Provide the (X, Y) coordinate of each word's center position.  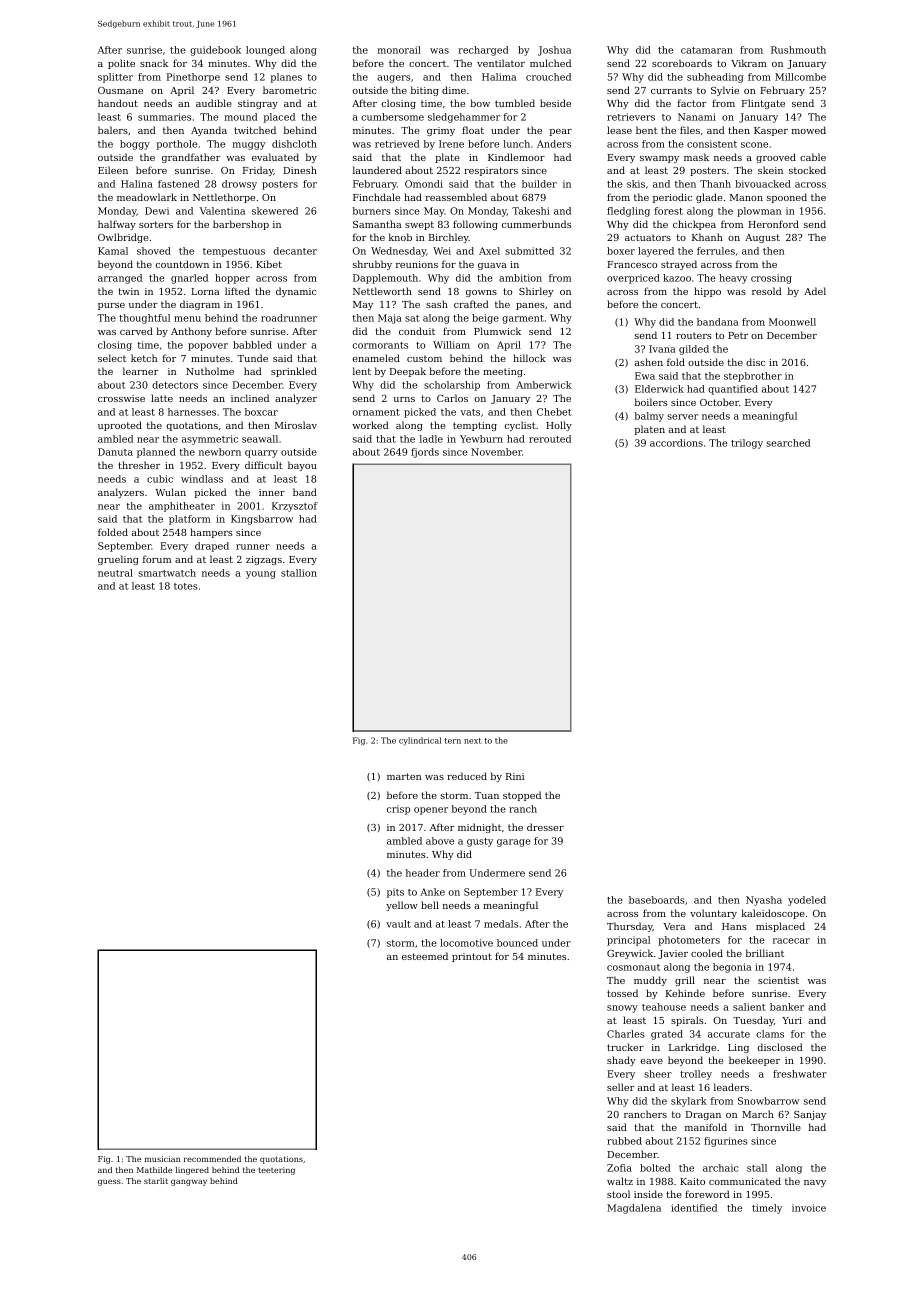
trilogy (747, 444)
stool (618, 1194)
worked (370, 425)
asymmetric (210, 440)
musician (162, 1159)
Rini (515, 776)
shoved (154, 251)
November (496, 452)
